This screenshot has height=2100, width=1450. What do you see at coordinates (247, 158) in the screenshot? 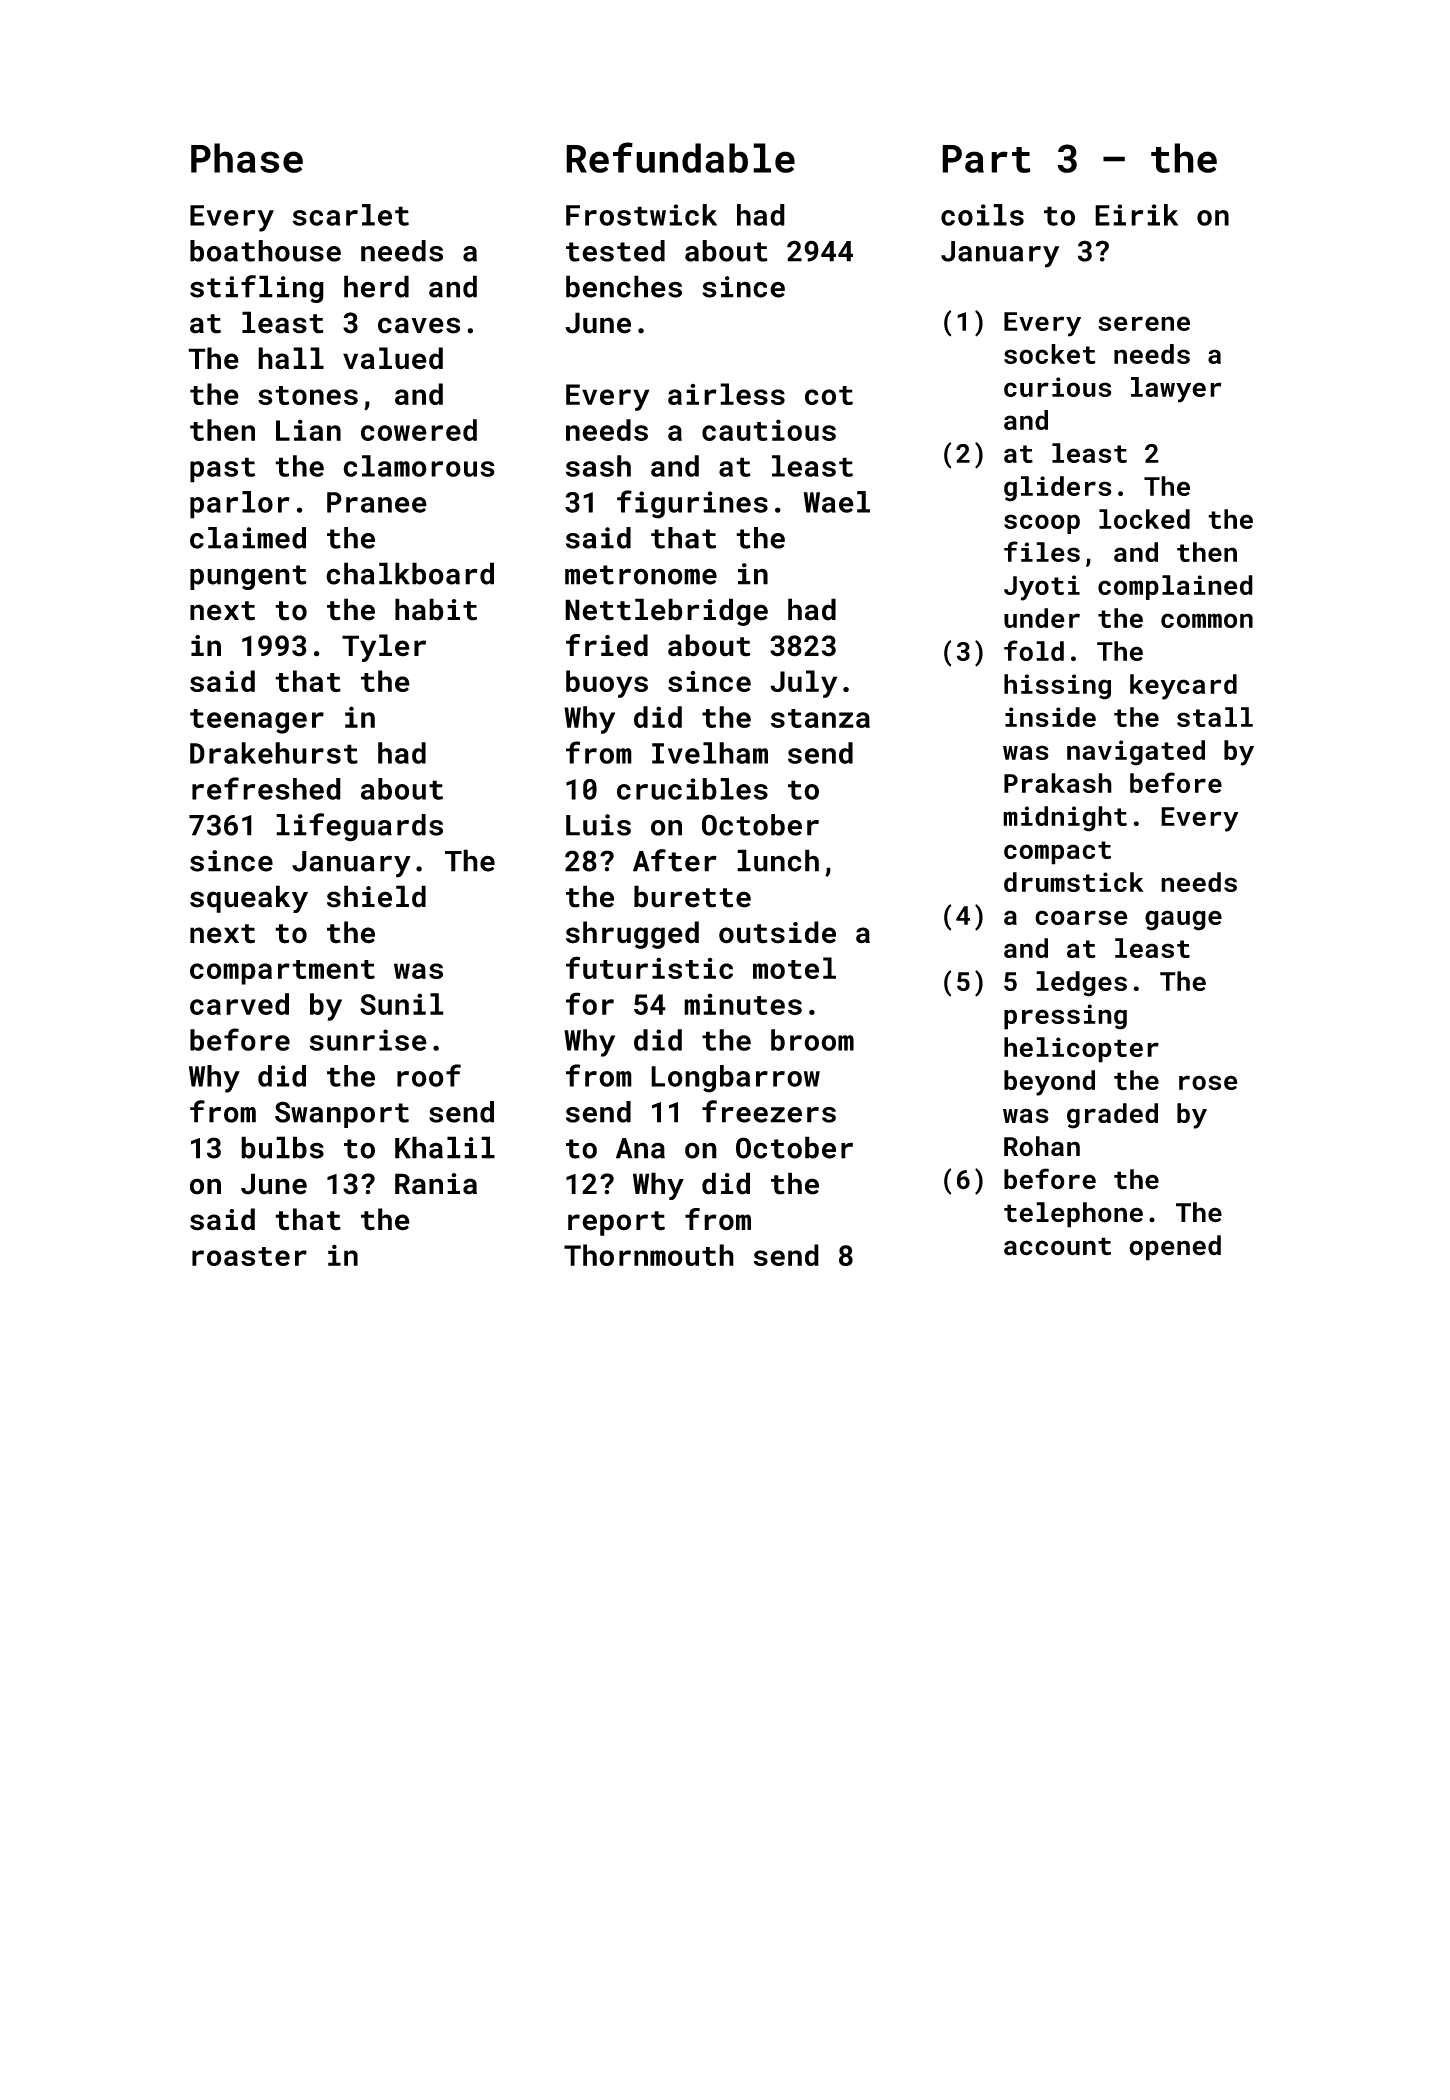
I see `Phase` at bounding box center [247, 158].
